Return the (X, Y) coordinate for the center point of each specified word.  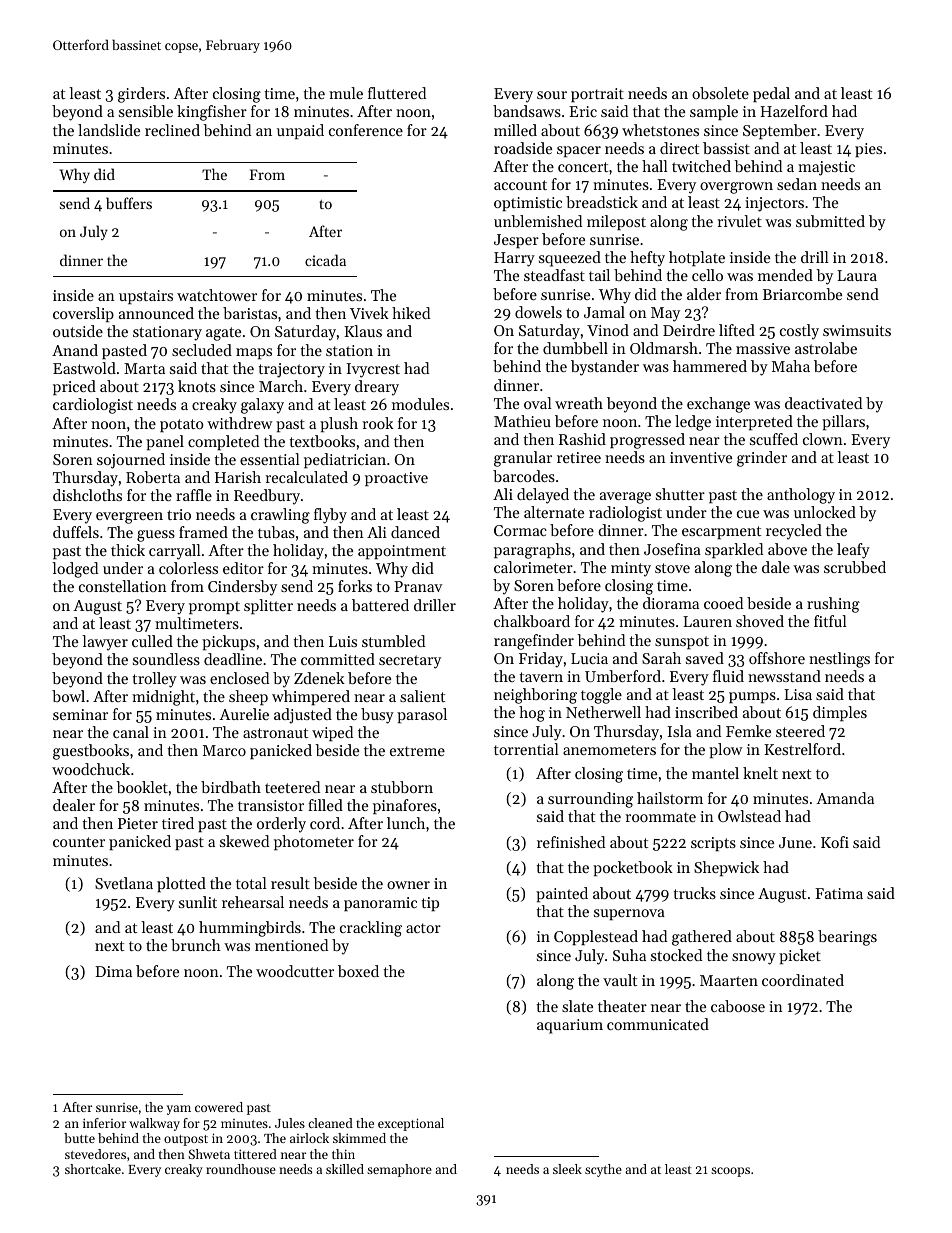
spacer (579, 151)
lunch (406, 823)
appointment (402, 552)
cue (748, 514)
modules (420, 404)
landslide (109, 130)
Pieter (138, 823)
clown (823, 439)
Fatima (839, 893)
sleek (567, 1169)
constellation (123, 586)
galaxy (262, 406)
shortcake (93, 1169)
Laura (857, 275)
